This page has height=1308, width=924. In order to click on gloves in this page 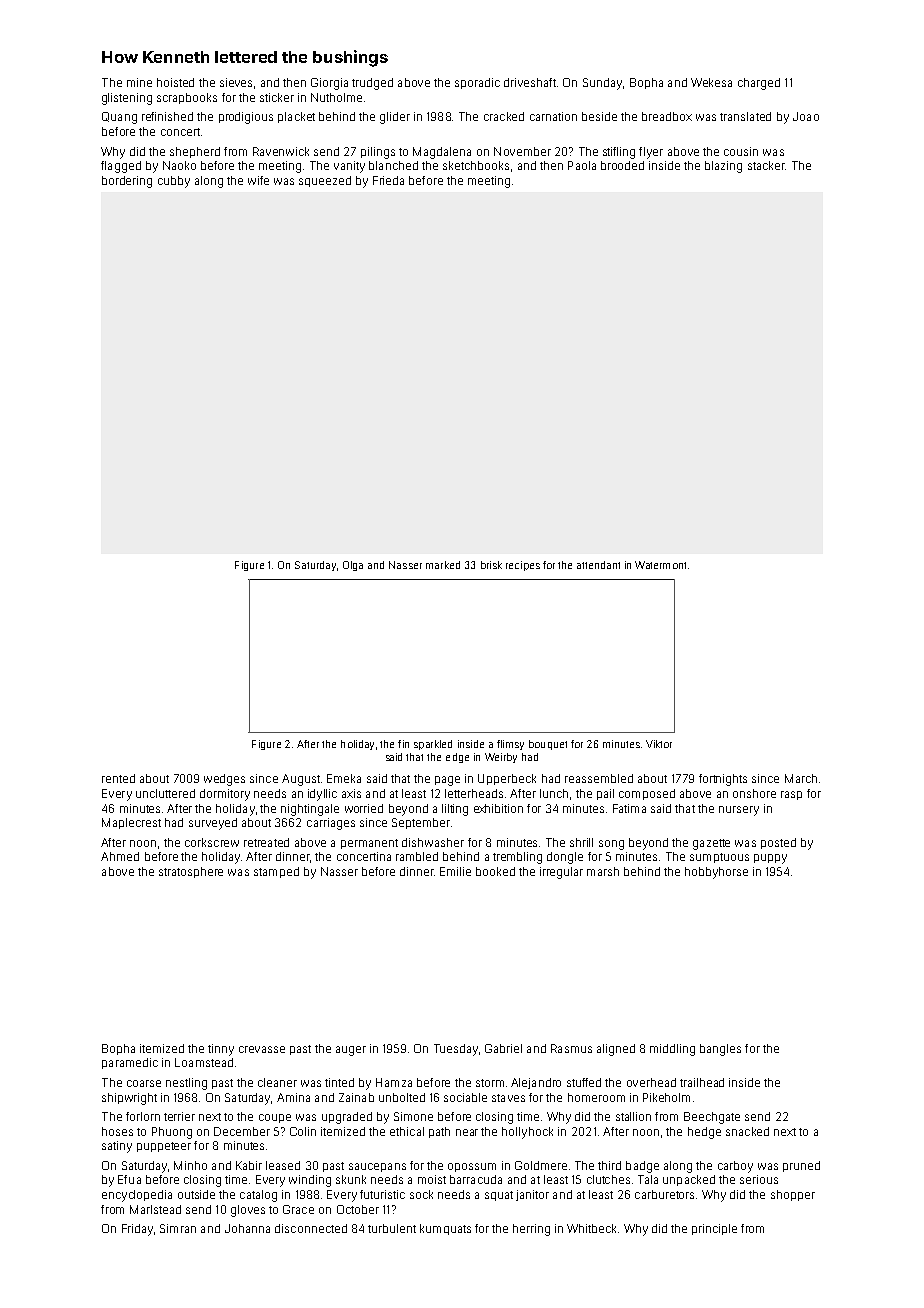, I will do `click(248, 1211)`.
